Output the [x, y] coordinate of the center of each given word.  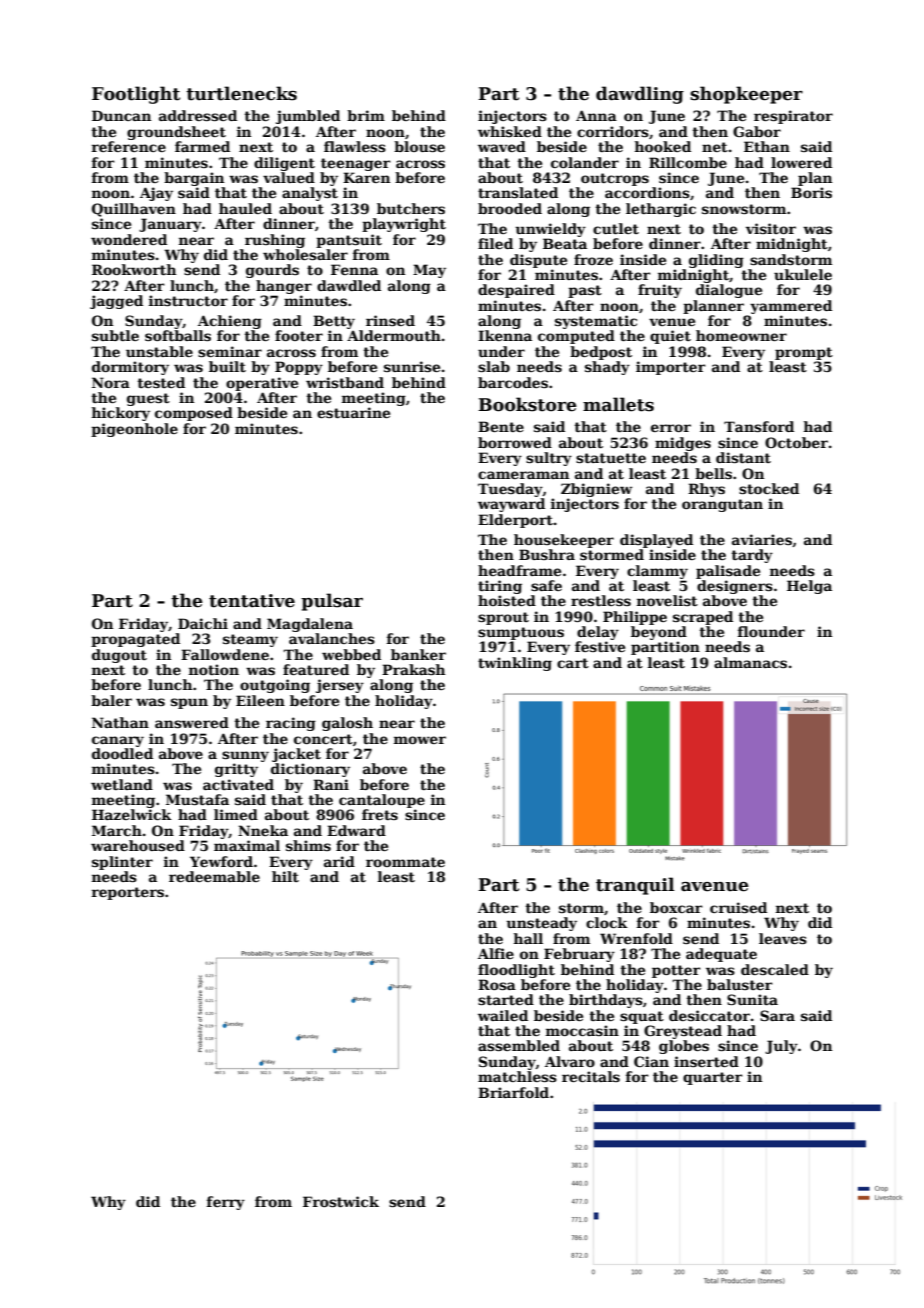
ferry [226, 1203]
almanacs [750, 662]
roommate [405, 862]
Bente [501, 426]
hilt [285, 876]
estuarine [353, 412]
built [227, 366]
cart [573, 663]
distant [743, 457]
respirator [793, 117]
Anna [596, 115]
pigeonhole [134, 430]
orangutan [722, 505]
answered [192, 722]
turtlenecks [241, 93]
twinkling [515, 664]
